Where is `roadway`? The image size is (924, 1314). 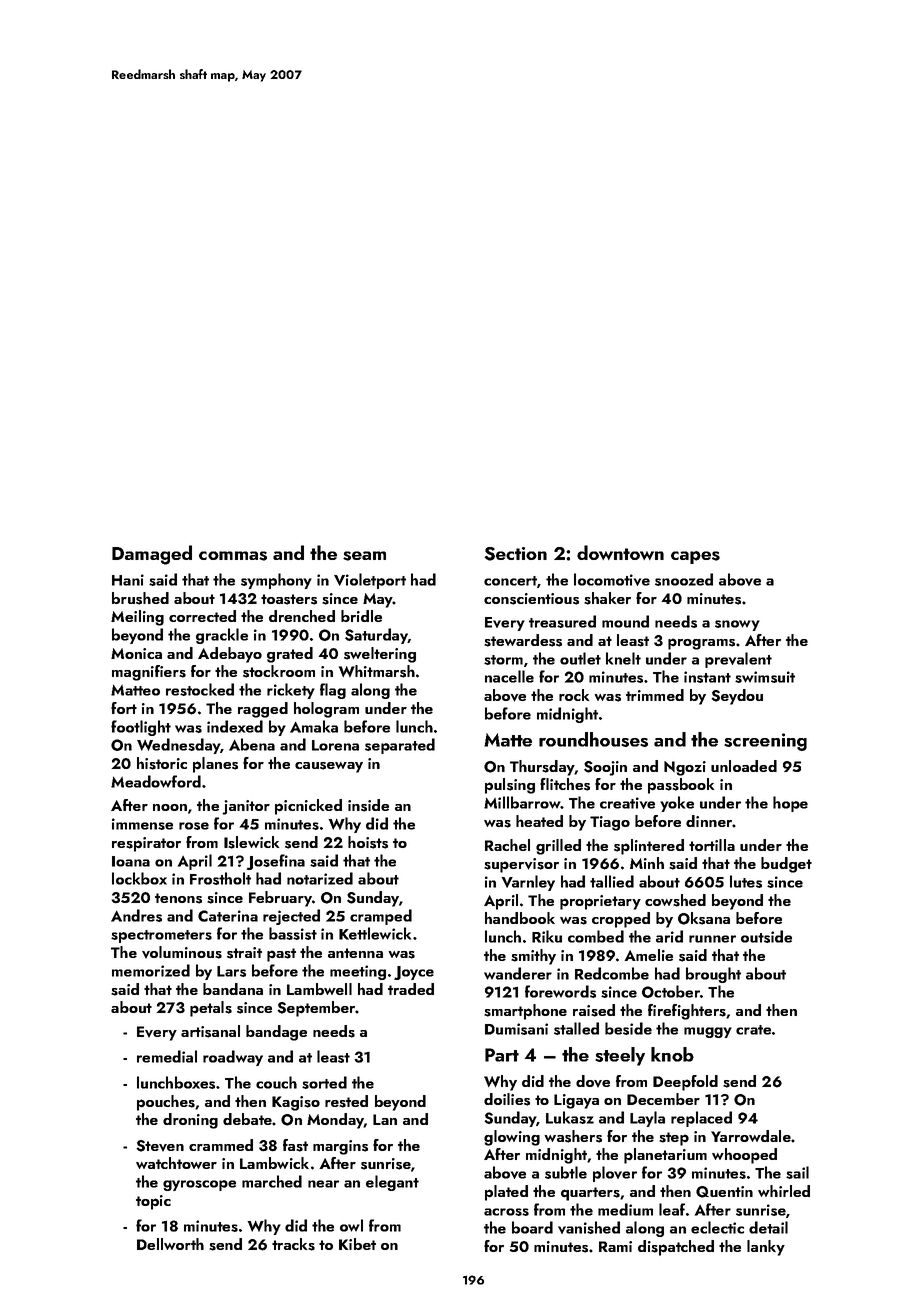
roadway is located at coordinates (233, 1058).
